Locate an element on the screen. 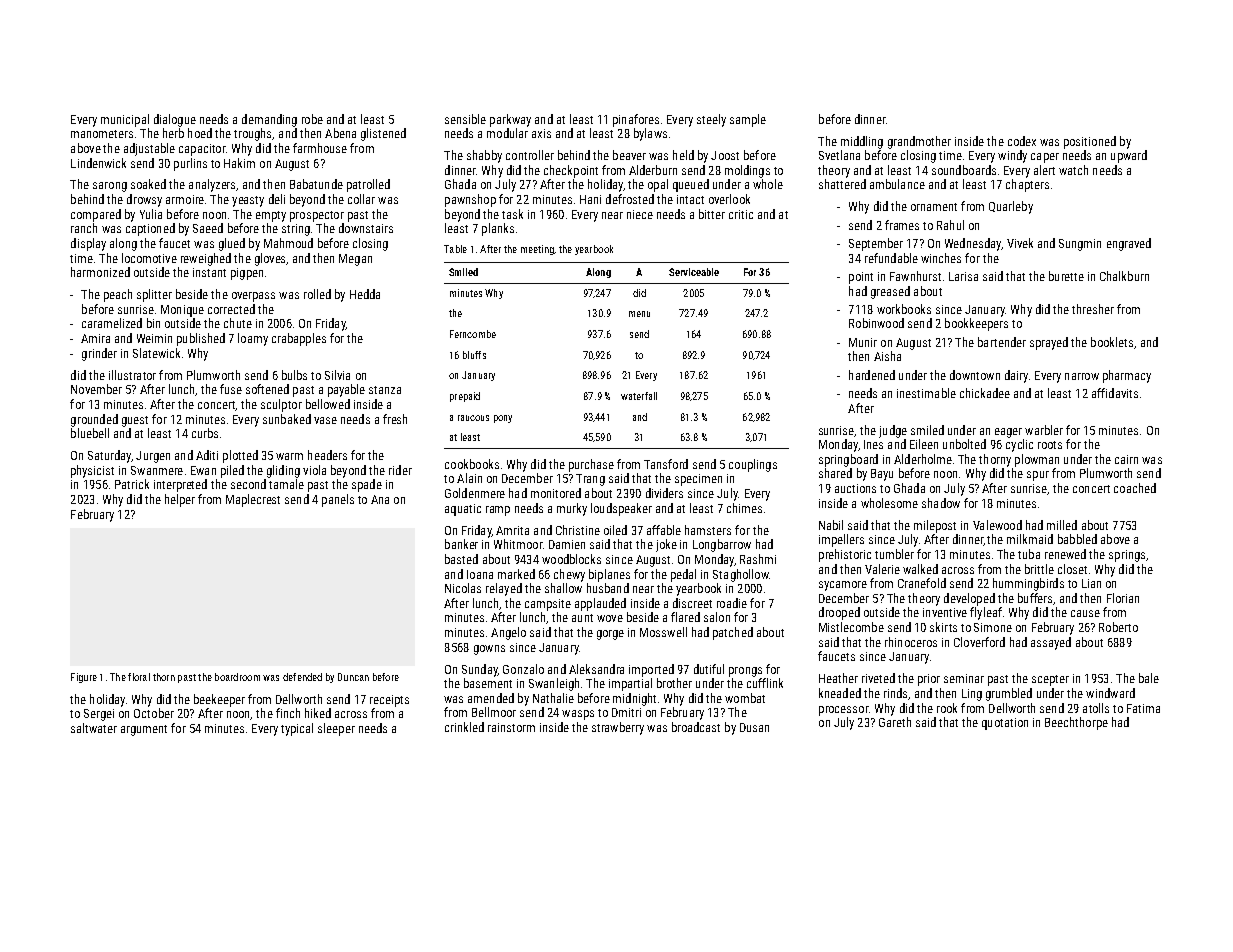  quotation is located at coordinates (1005, 724).
